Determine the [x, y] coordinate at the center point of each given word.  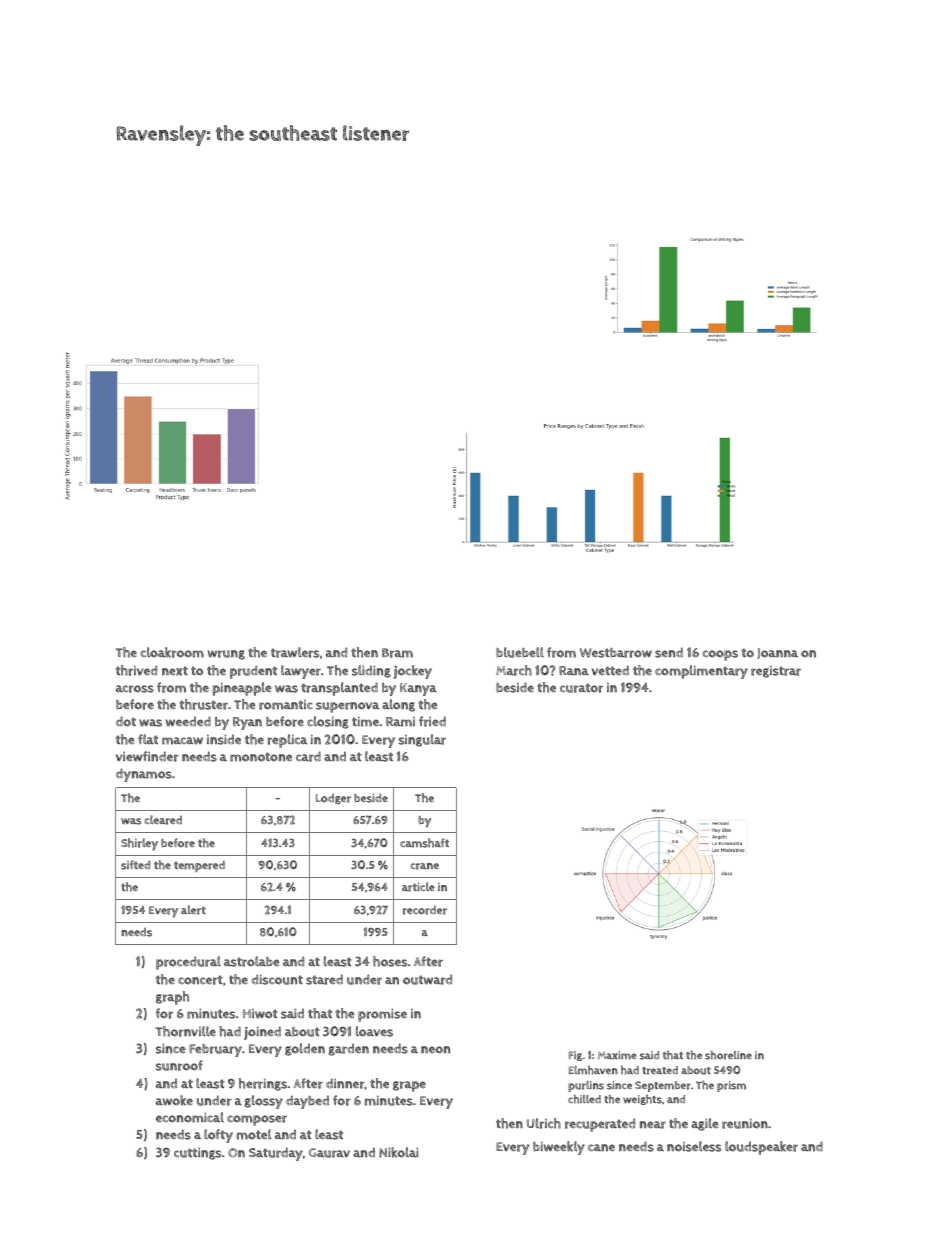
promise [382, 1015]
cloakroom [172, 652]
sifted [135, 865]
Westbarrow [616, 653]
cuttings [197, 1154]
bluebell [520, 652]
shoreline [728, 1055]
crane [424, 866]
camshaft [424, 843]
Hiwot [260, 1014]
